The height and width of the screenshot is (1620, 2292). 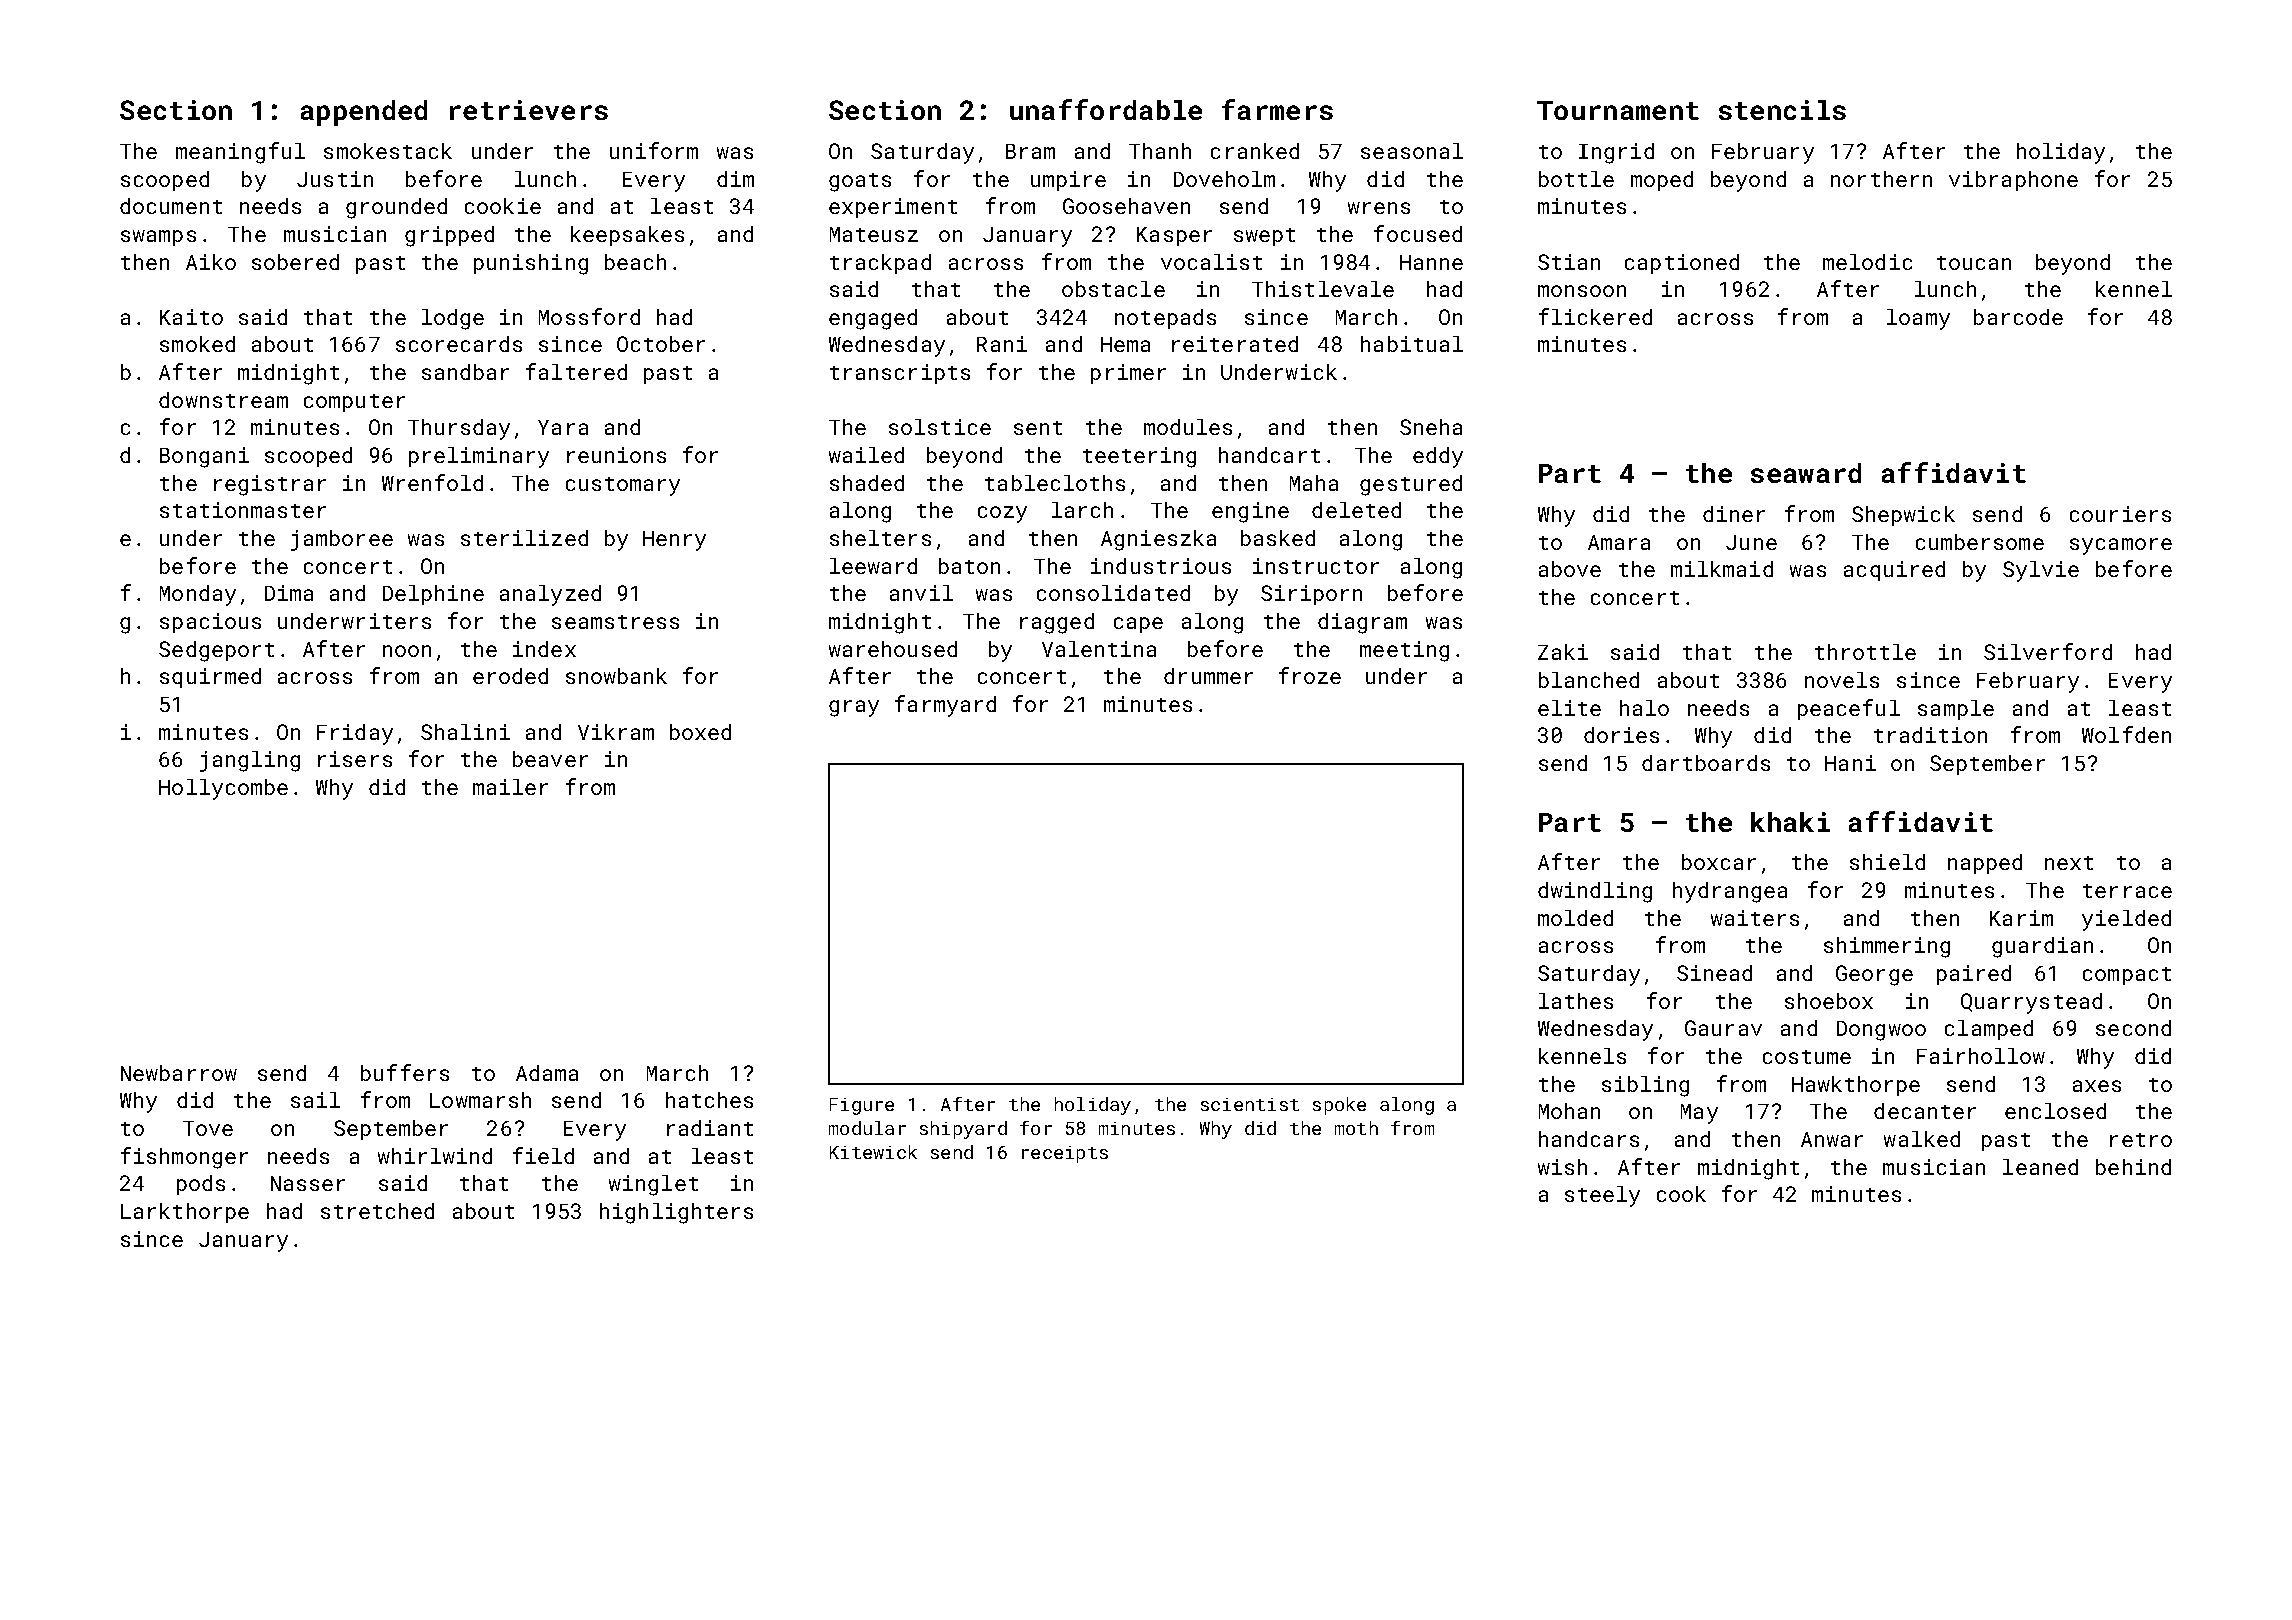 What do you see at coordinates (396, 208) in the screenshot?
I see `grounded` at bounding box center [396, 208].
